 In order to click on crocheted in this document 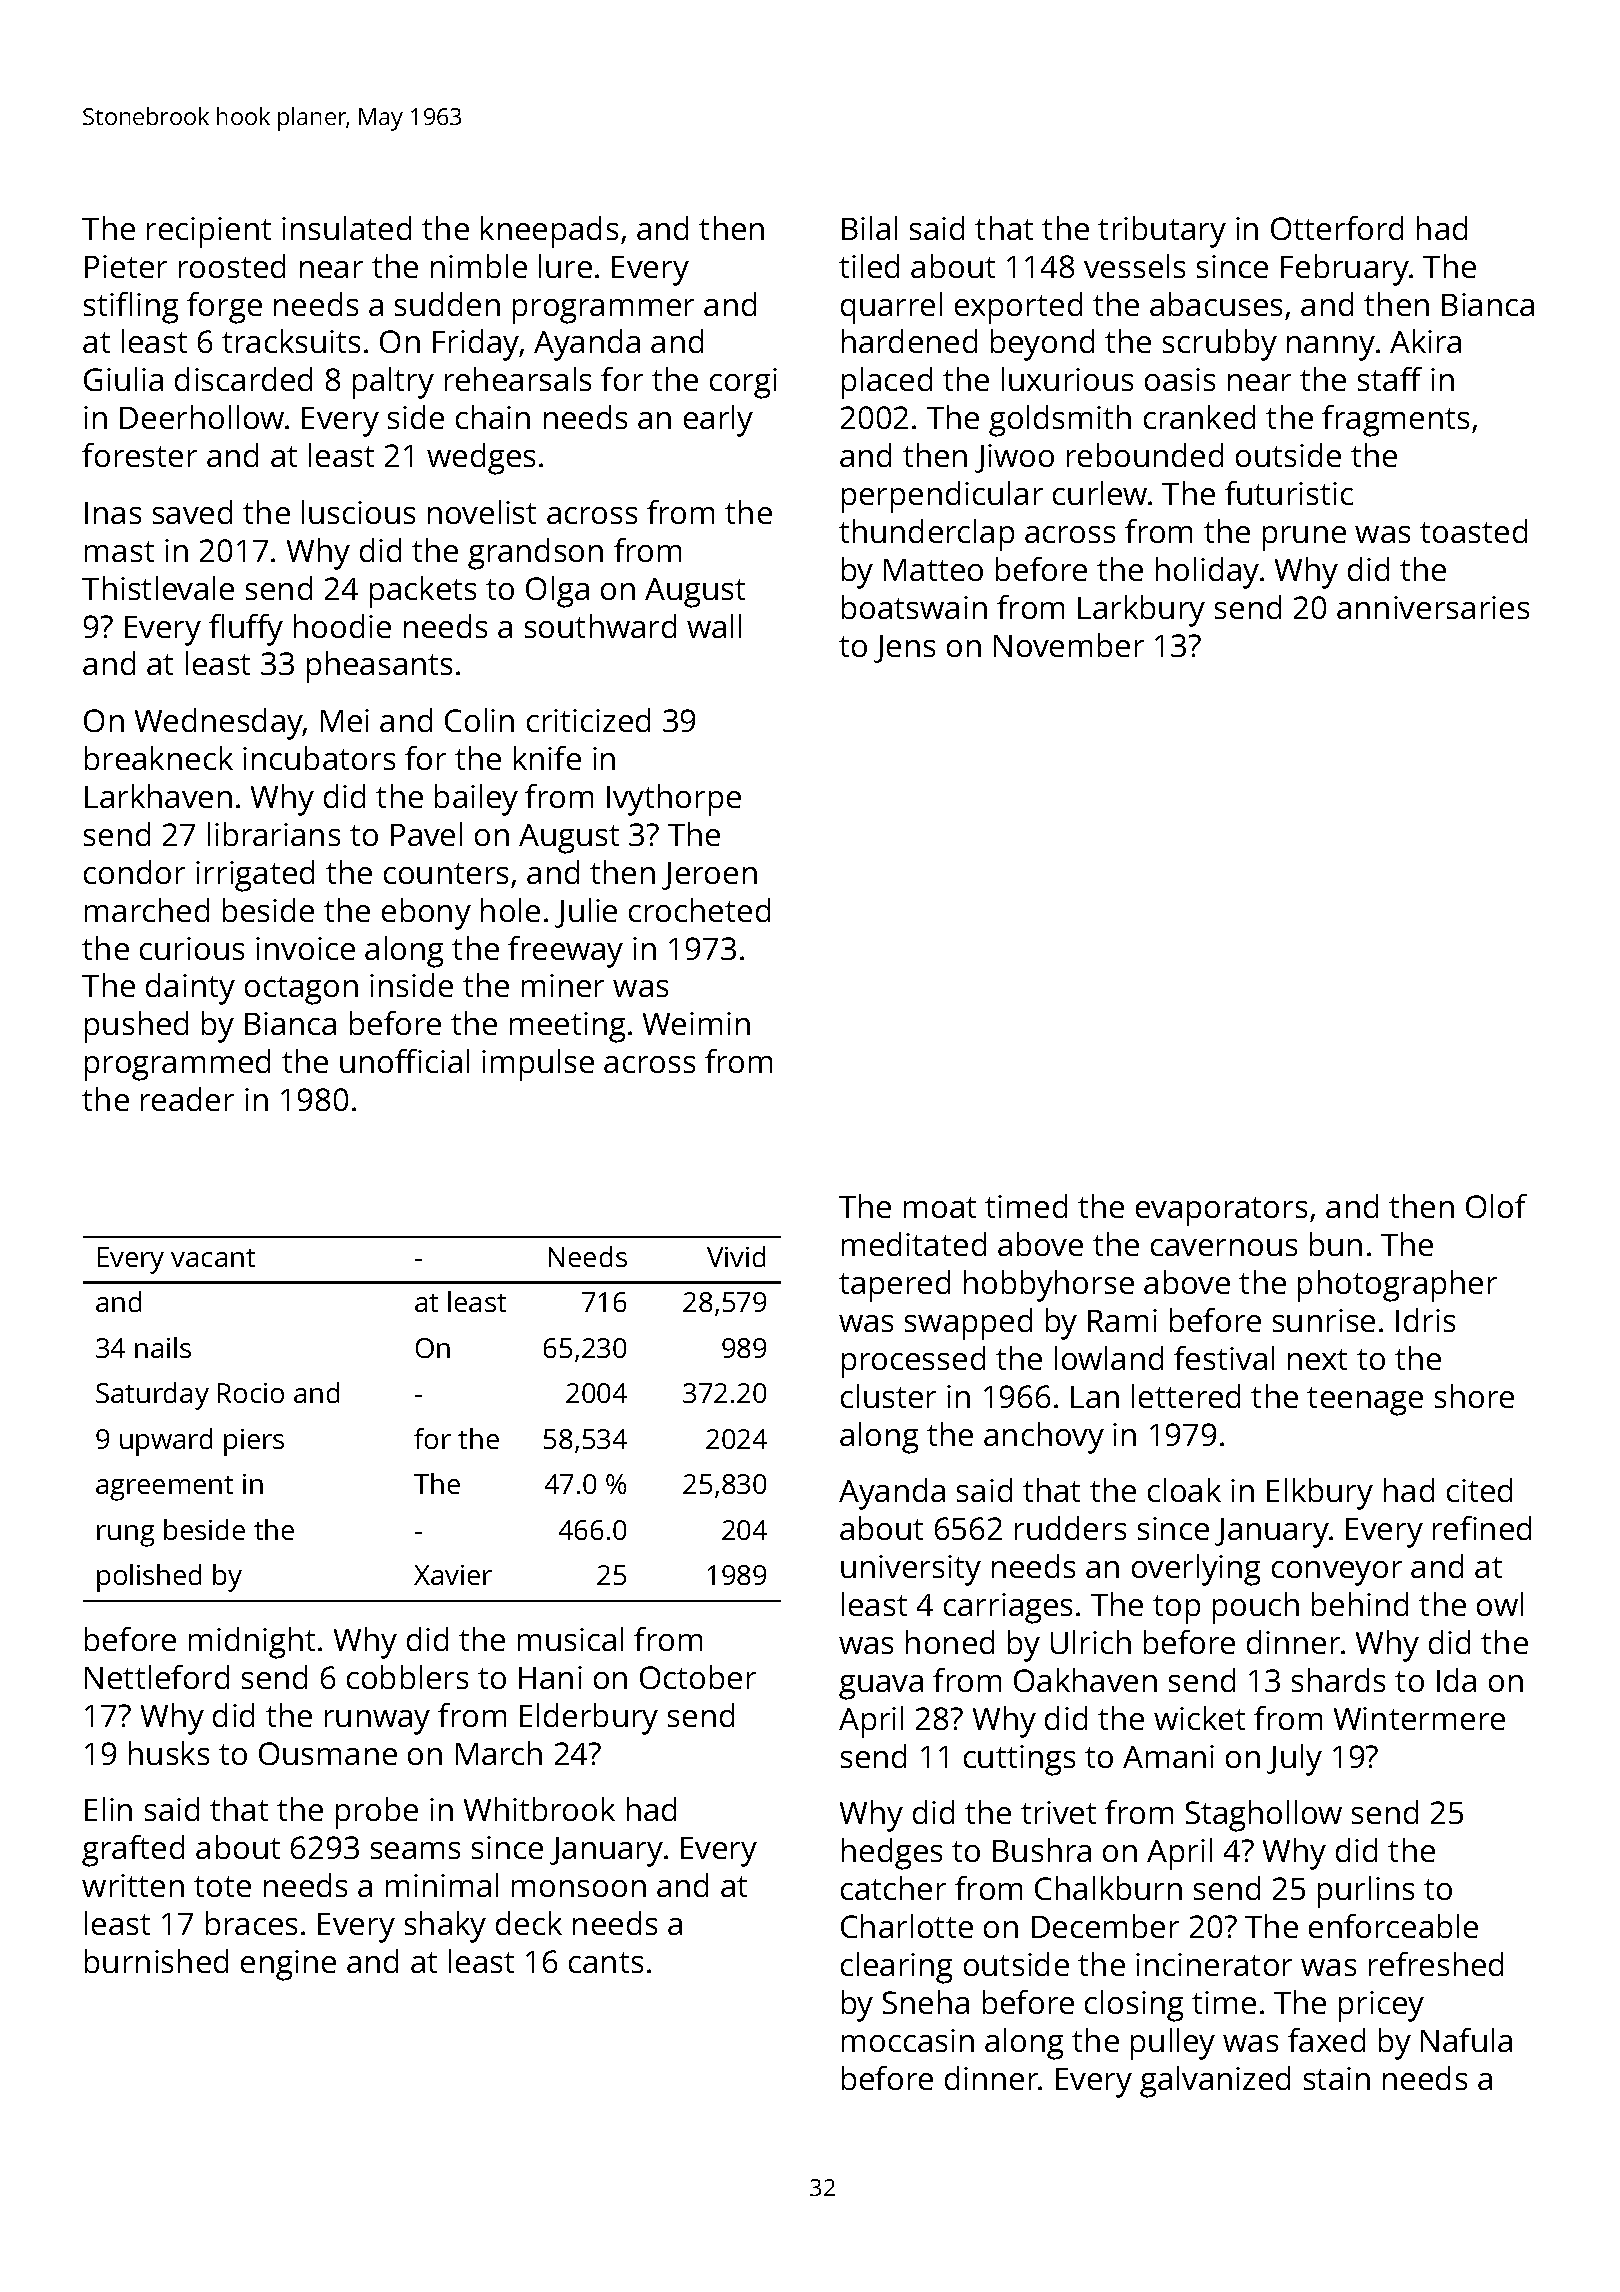, I will do `click(699, 910)`.
